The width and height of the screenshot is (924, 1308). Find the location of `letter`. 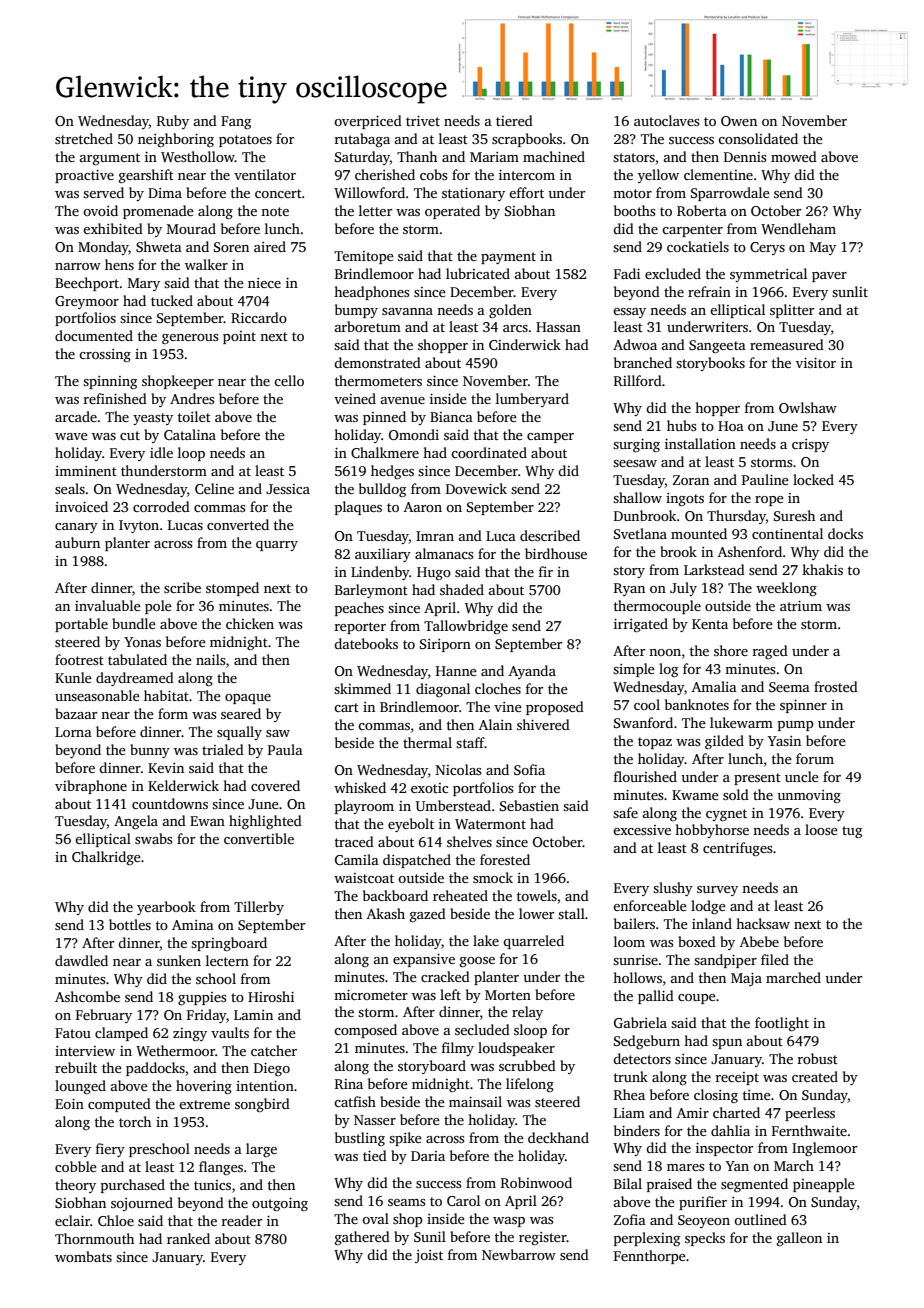

letter is located at coordinates (375, 210).
